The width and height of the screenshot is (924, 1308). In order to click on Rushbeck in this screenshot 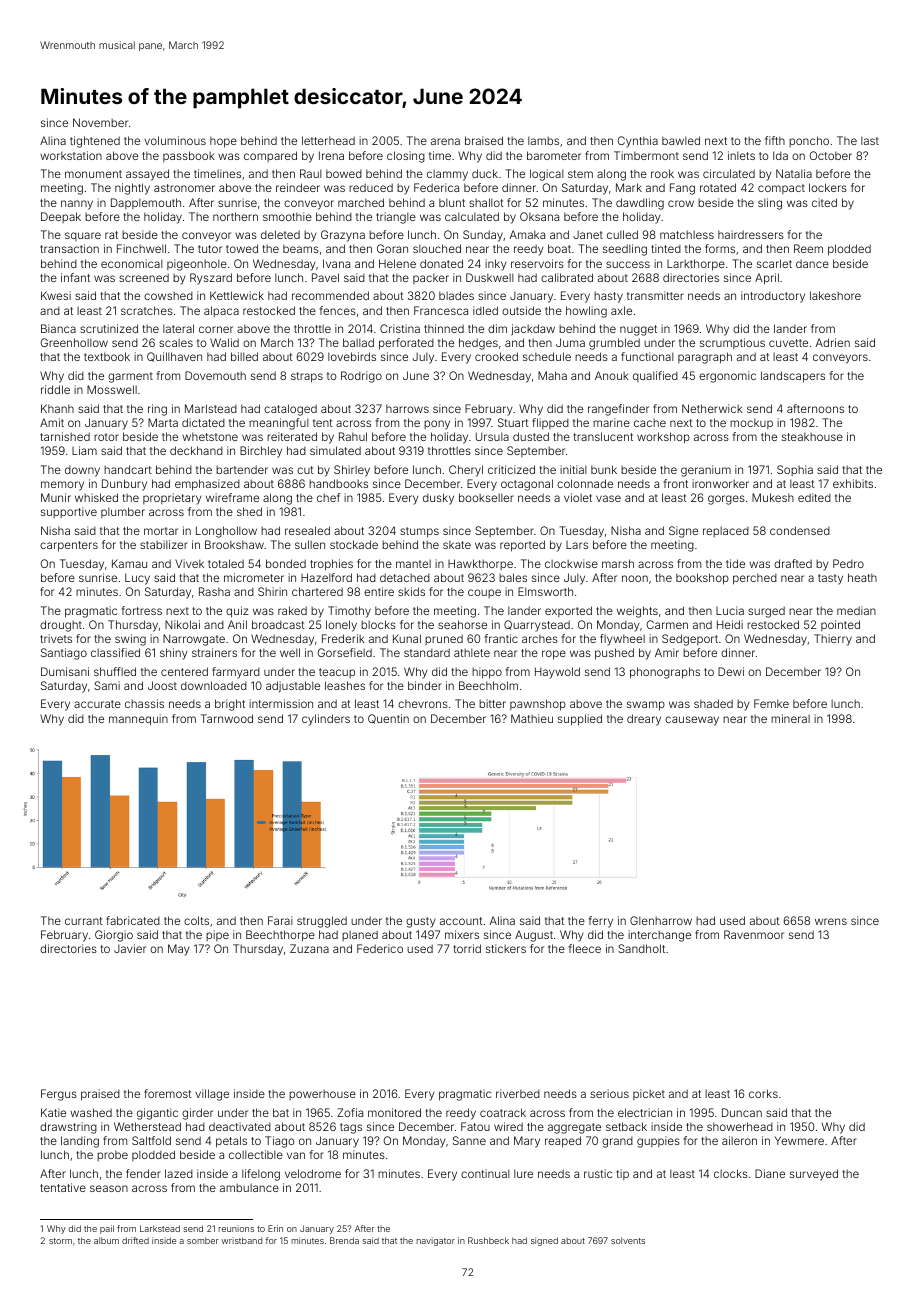, I will do `click(488, 1240)`.
